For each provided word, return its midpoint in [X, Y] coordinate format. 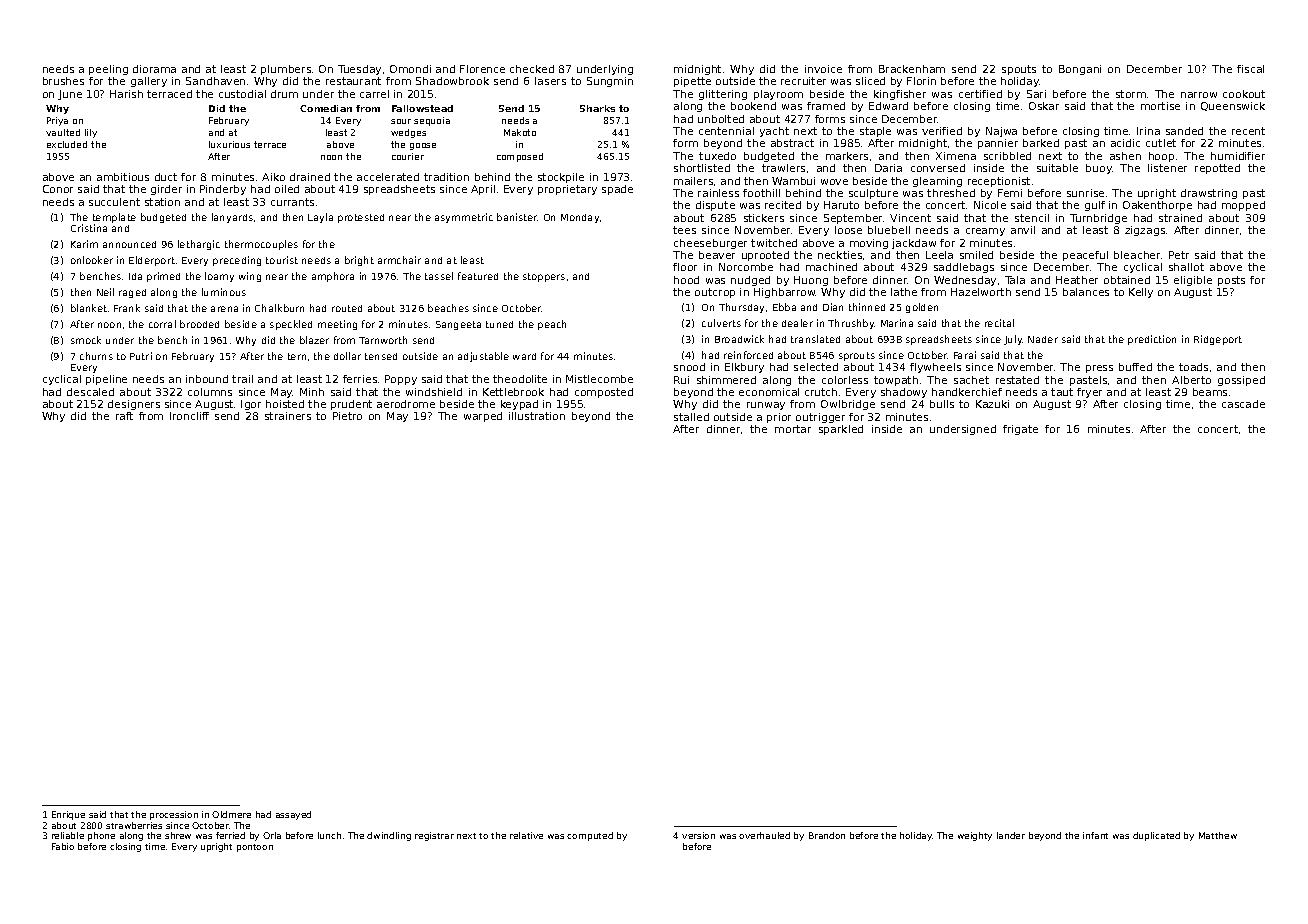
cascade [1243, 404]
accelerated [388, 177]
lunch [329, 835]
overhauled [764, 835]
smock [86, 340]
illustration [537, 416]
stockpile [561, 178]
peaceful [1085, 256]
